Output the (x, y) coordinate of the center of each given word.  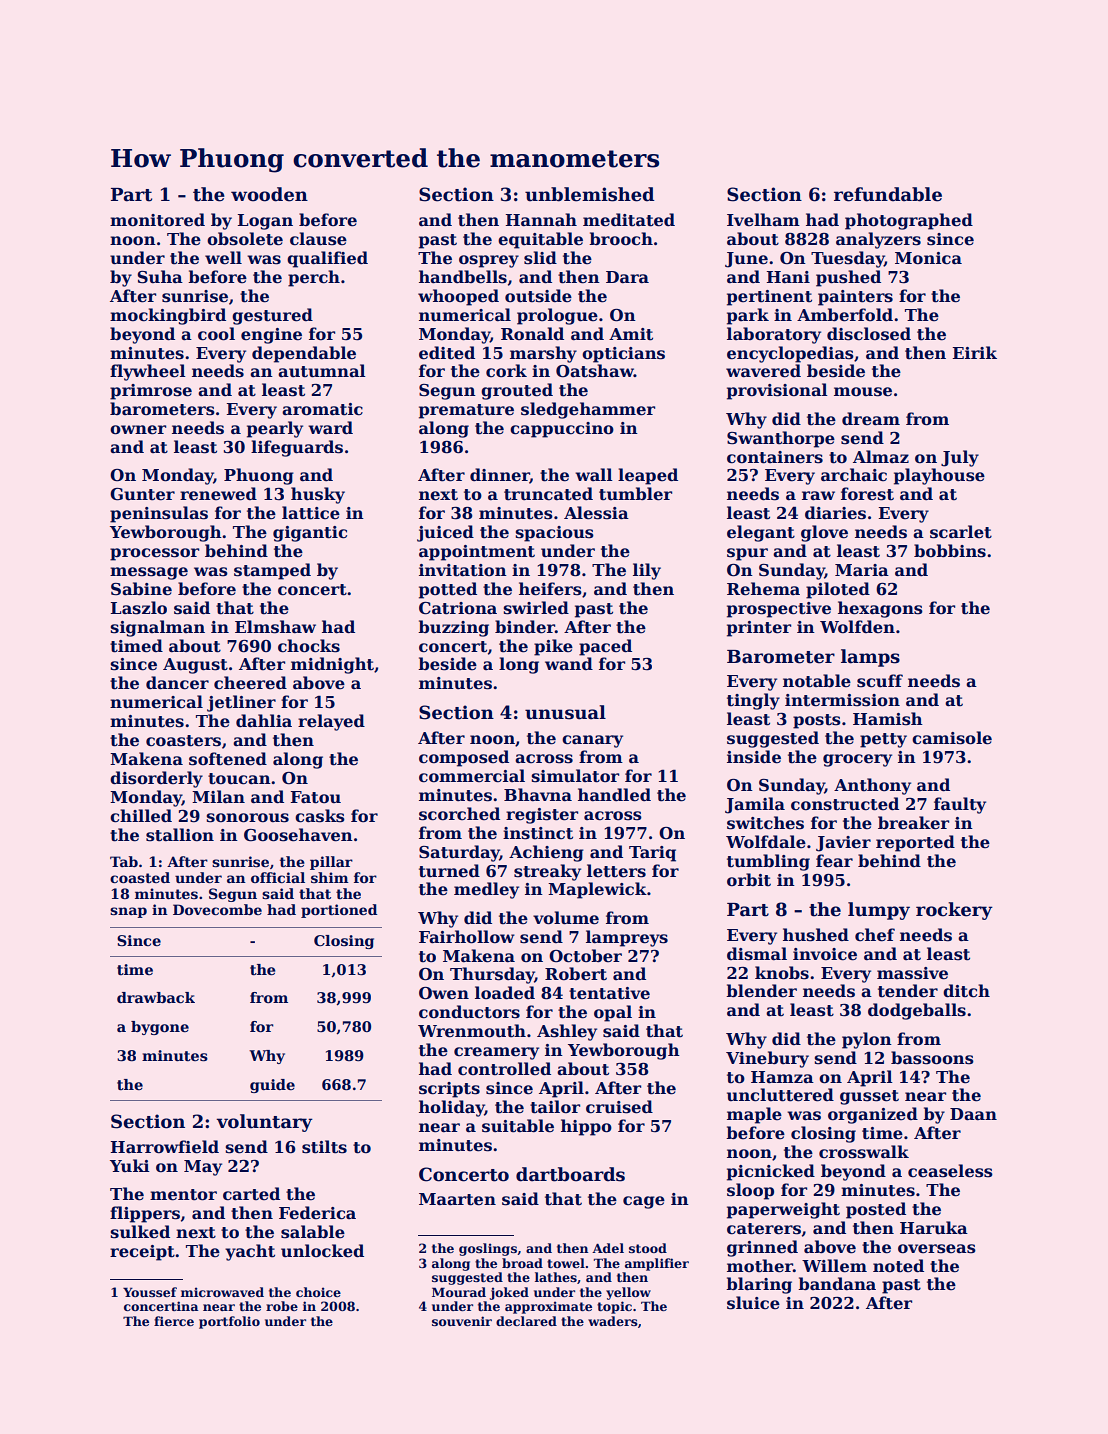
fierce (174, 1321)
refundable (888, 194)
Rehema (763, 589)
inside (754, 757)
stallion (180, 835)
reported (915, 843)
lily (647, 571)
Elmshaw (275, 627)
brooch (621, 239)
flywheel (148, 372)
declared (526, 1321)
